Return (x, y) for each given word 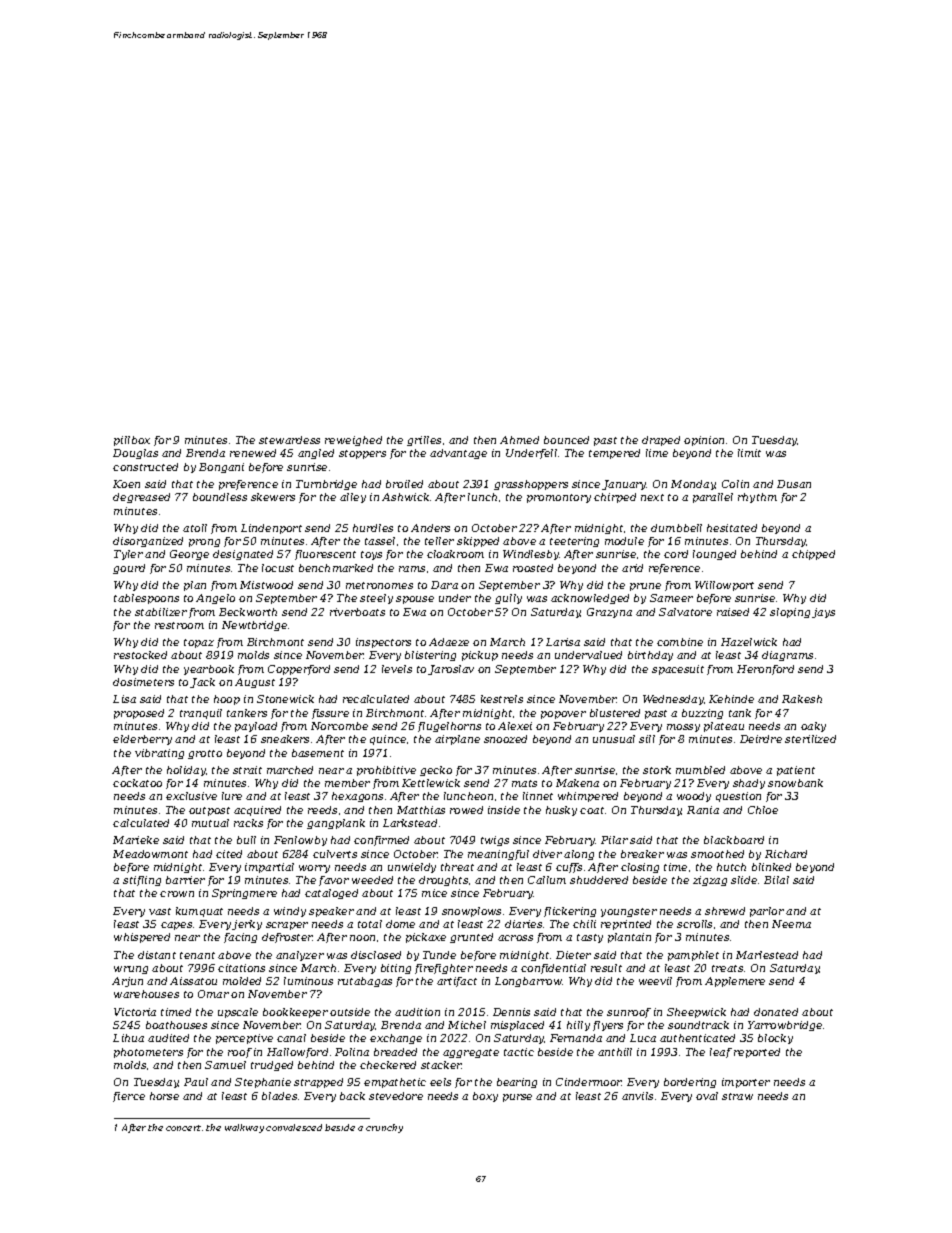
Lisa (124, 699)
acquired (257, 811)
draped (661, 441)
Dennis (511, 1012)
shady (749, 784)
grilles (424, 441)
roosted (533, 568)
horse (164, 1096)
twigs (495, 841)
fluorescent (325, 555)
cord (676, 554)
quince (388, 740)
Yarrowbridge (785, 1026)
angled (316, 454)
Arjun (127, 982)
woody (694, 797)
